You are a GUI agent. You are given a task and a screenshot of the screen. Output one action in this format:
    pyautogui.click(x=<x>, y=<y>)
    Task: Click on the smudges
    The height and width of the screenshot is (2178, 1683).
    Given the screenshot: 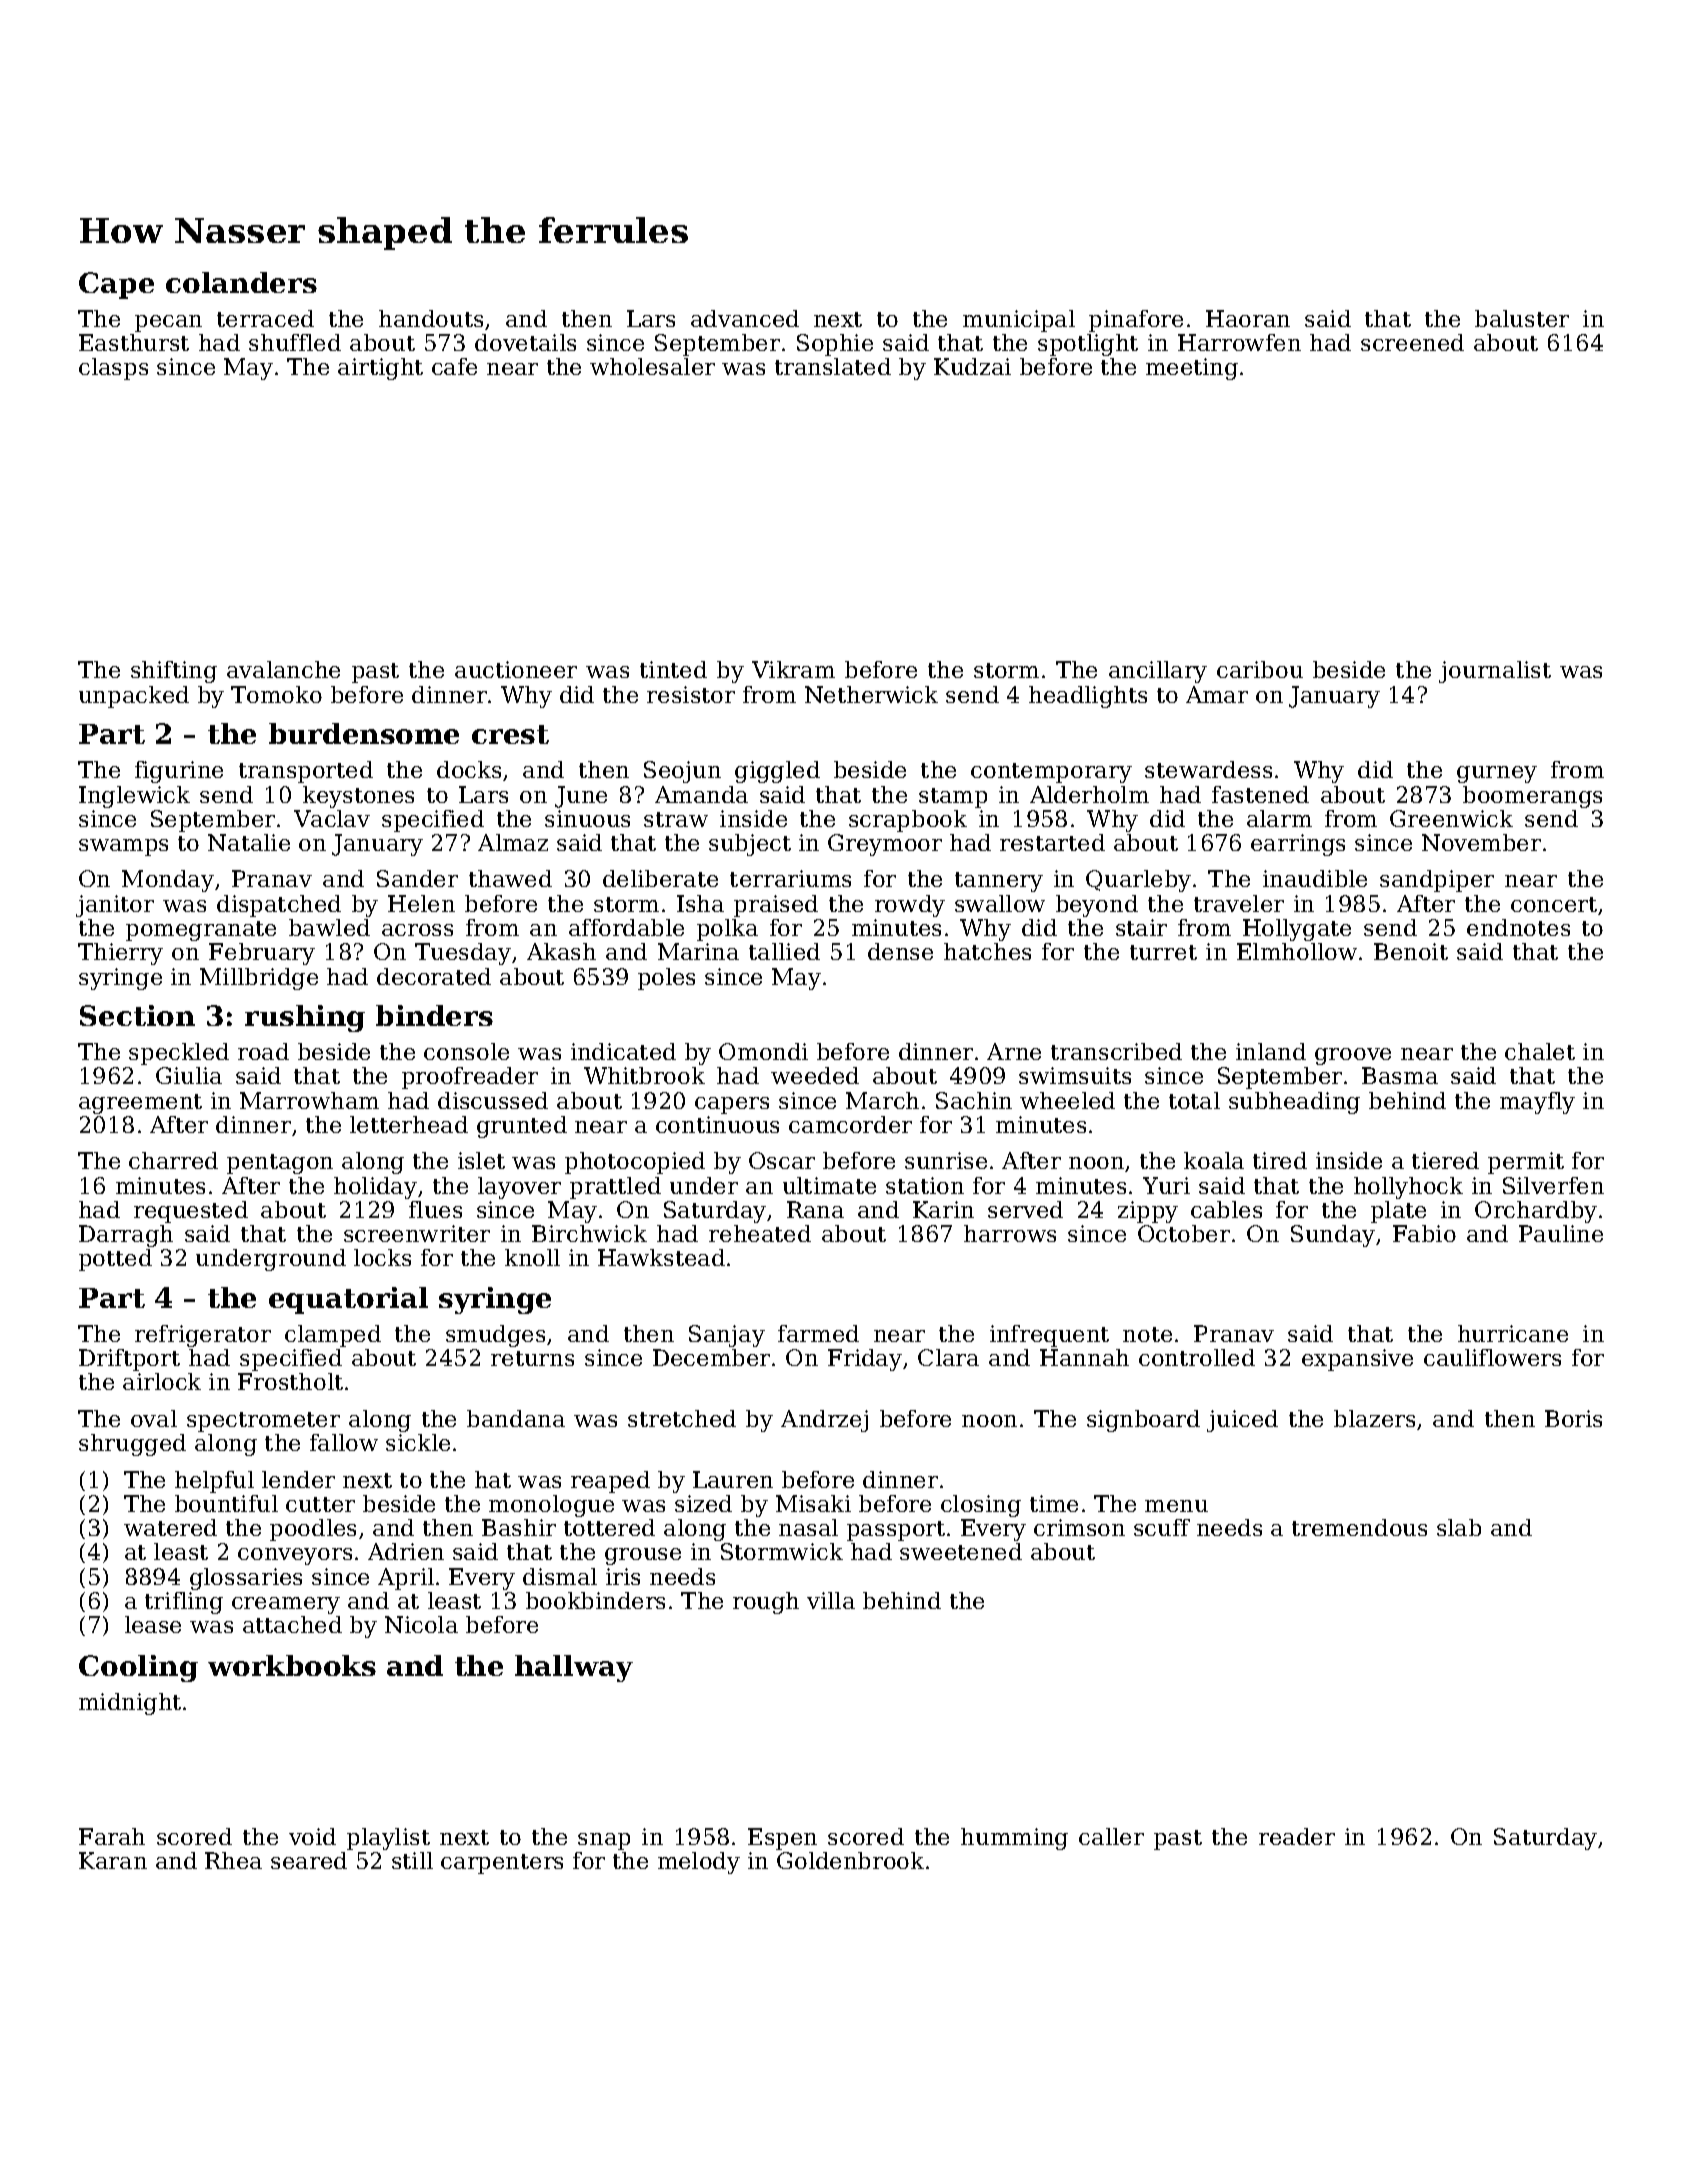 What is the action you would take?
    pyautogui.click(x=495, y=1336)
